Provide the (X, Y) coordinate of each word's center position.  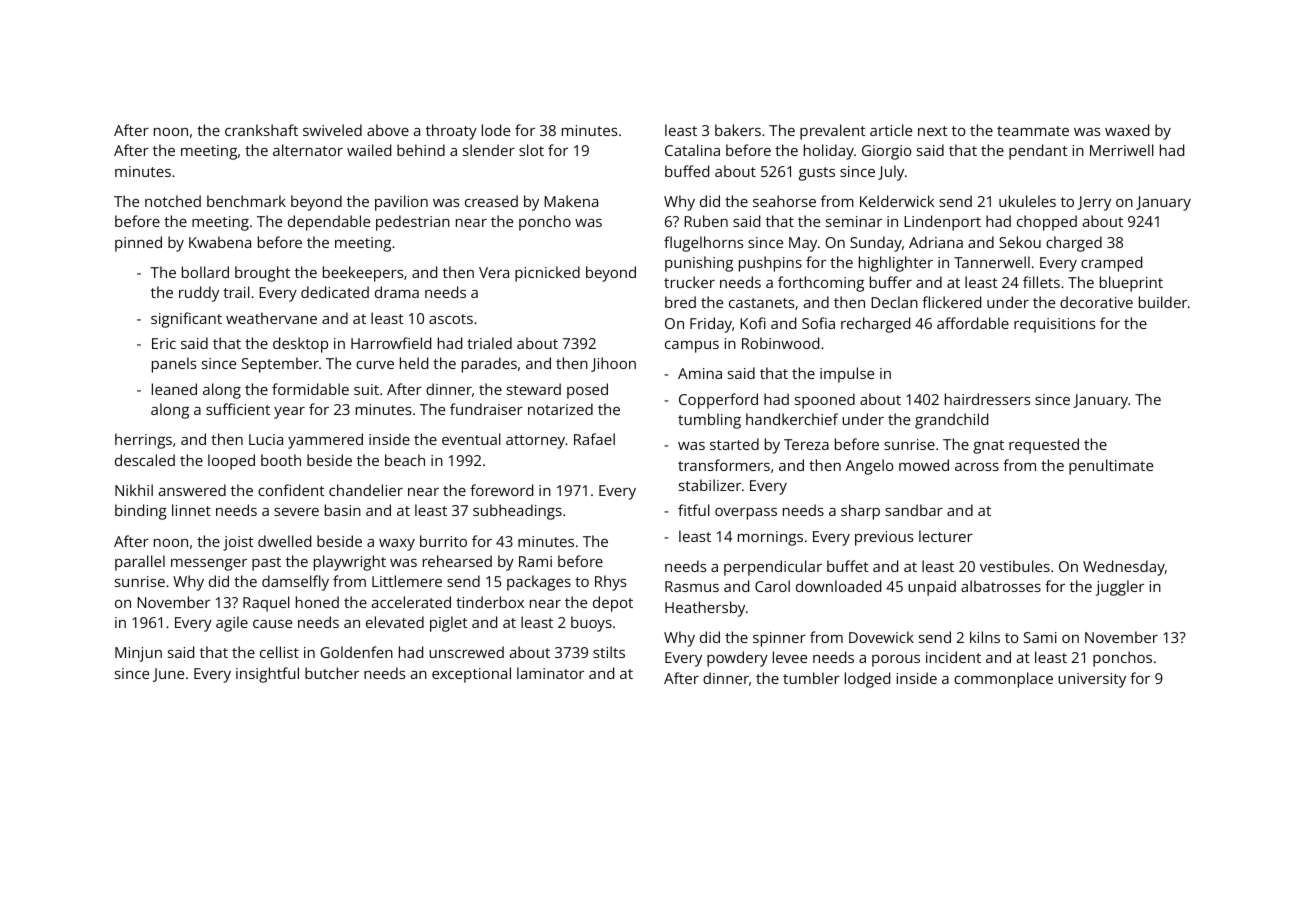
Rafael (594, 439)
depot (613, 604)
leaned (174, 389)
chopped (1047, 223)
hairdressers (987, 399)
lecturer (946, 536)
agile (232, 624)
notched (173, 201)
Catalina (692, 150)
